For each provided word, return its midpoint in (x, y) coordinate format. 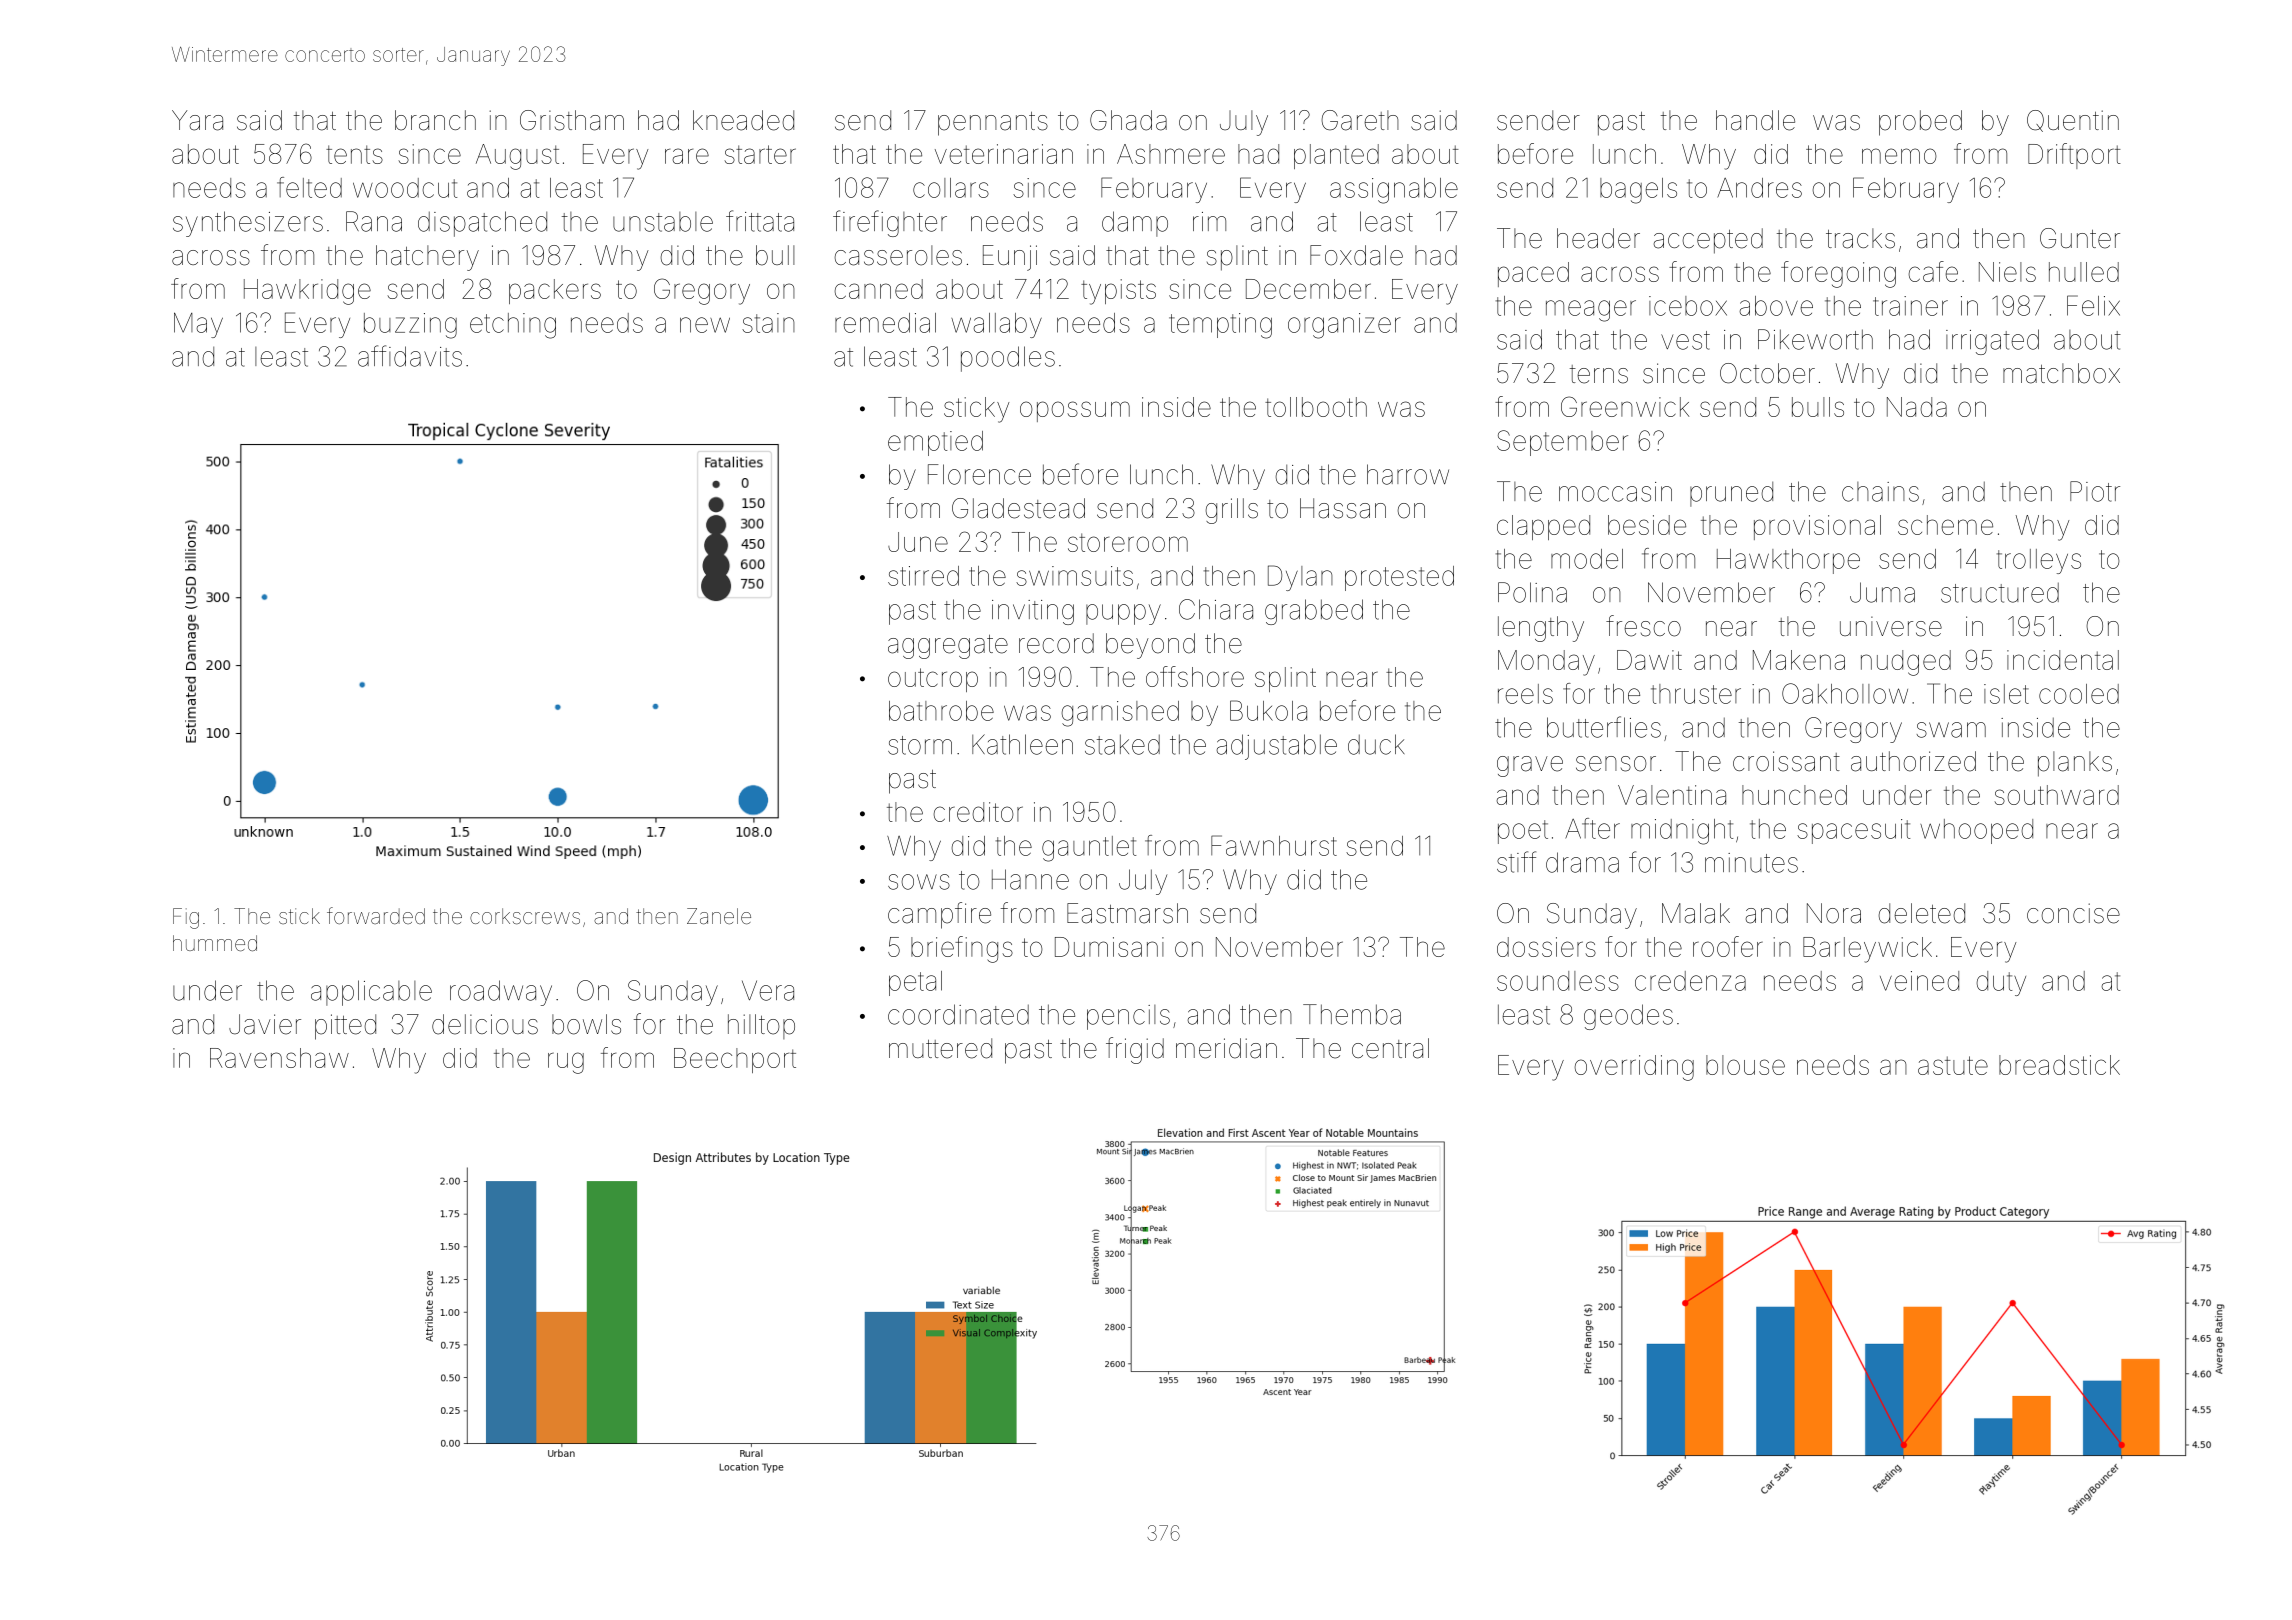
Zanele (719, 916)
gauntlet (1089, 849)
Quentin (2073, 121)
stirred (923, 576)
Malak (1696, 913)
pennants (993, 124)
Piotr (2095, 491)
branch (435, 120)
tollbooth (1316, 407)
